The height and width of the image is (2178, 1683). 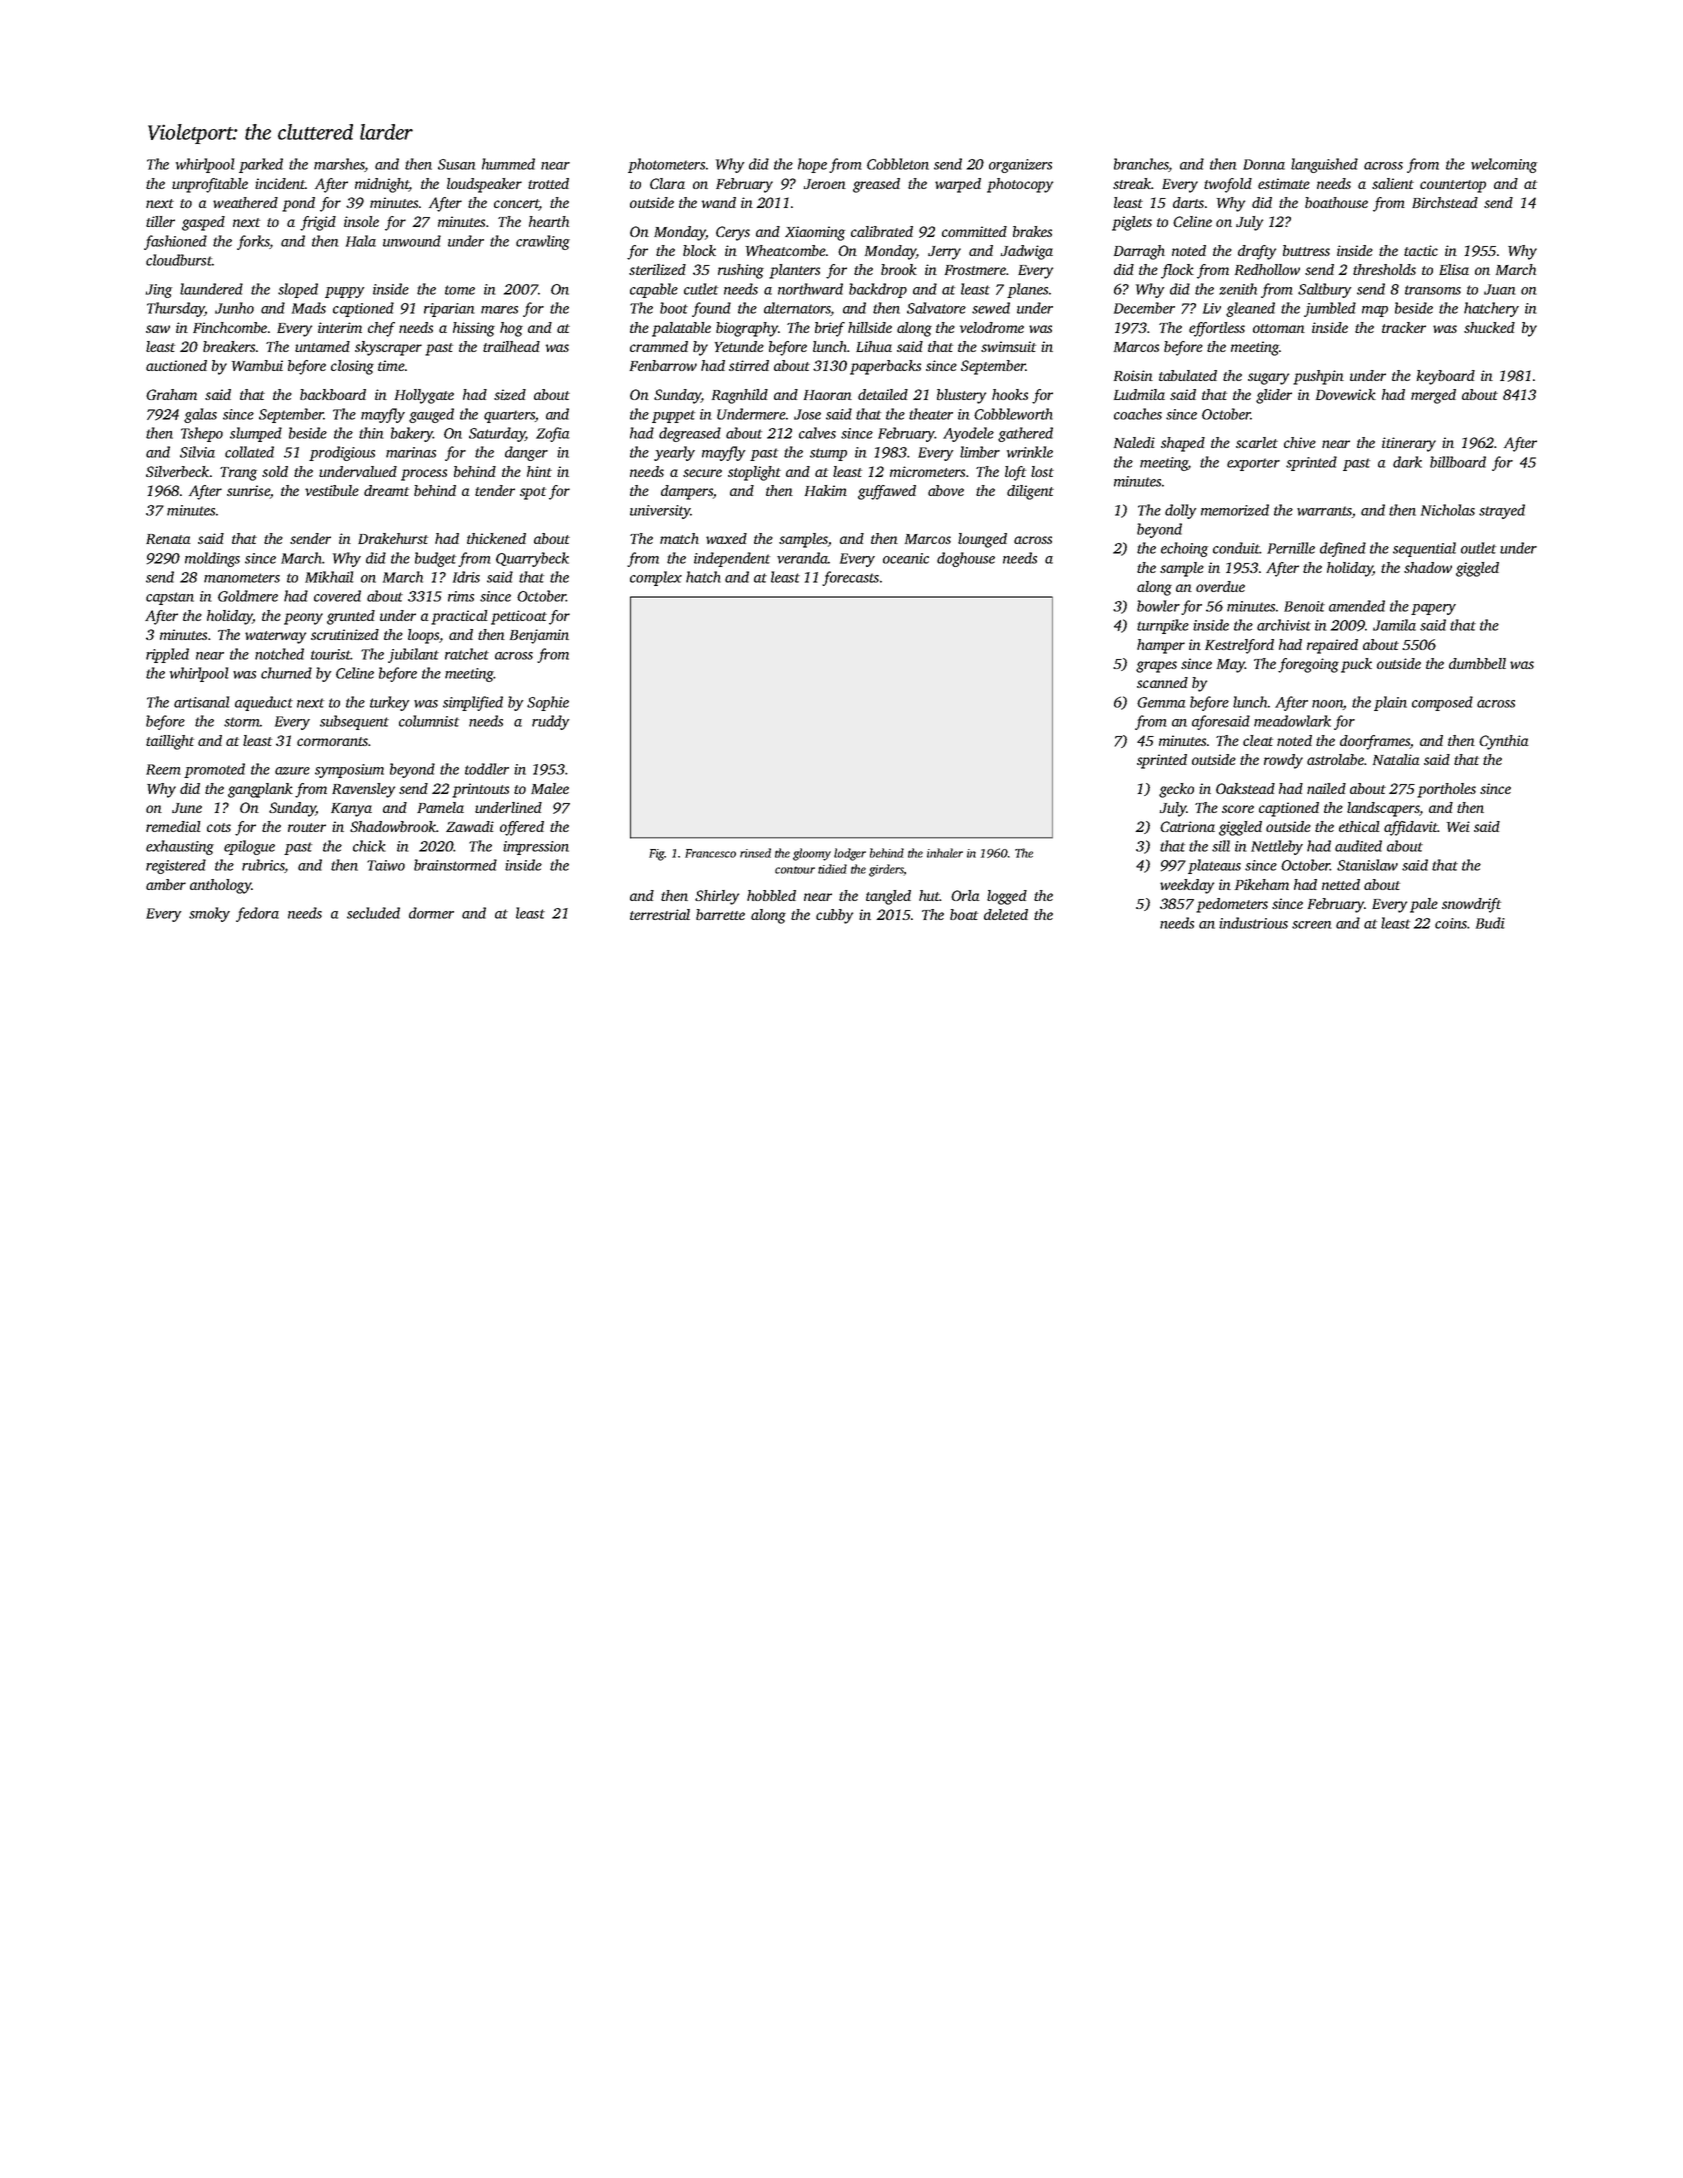 I want to click on theater, so click(x=931, y=414).
